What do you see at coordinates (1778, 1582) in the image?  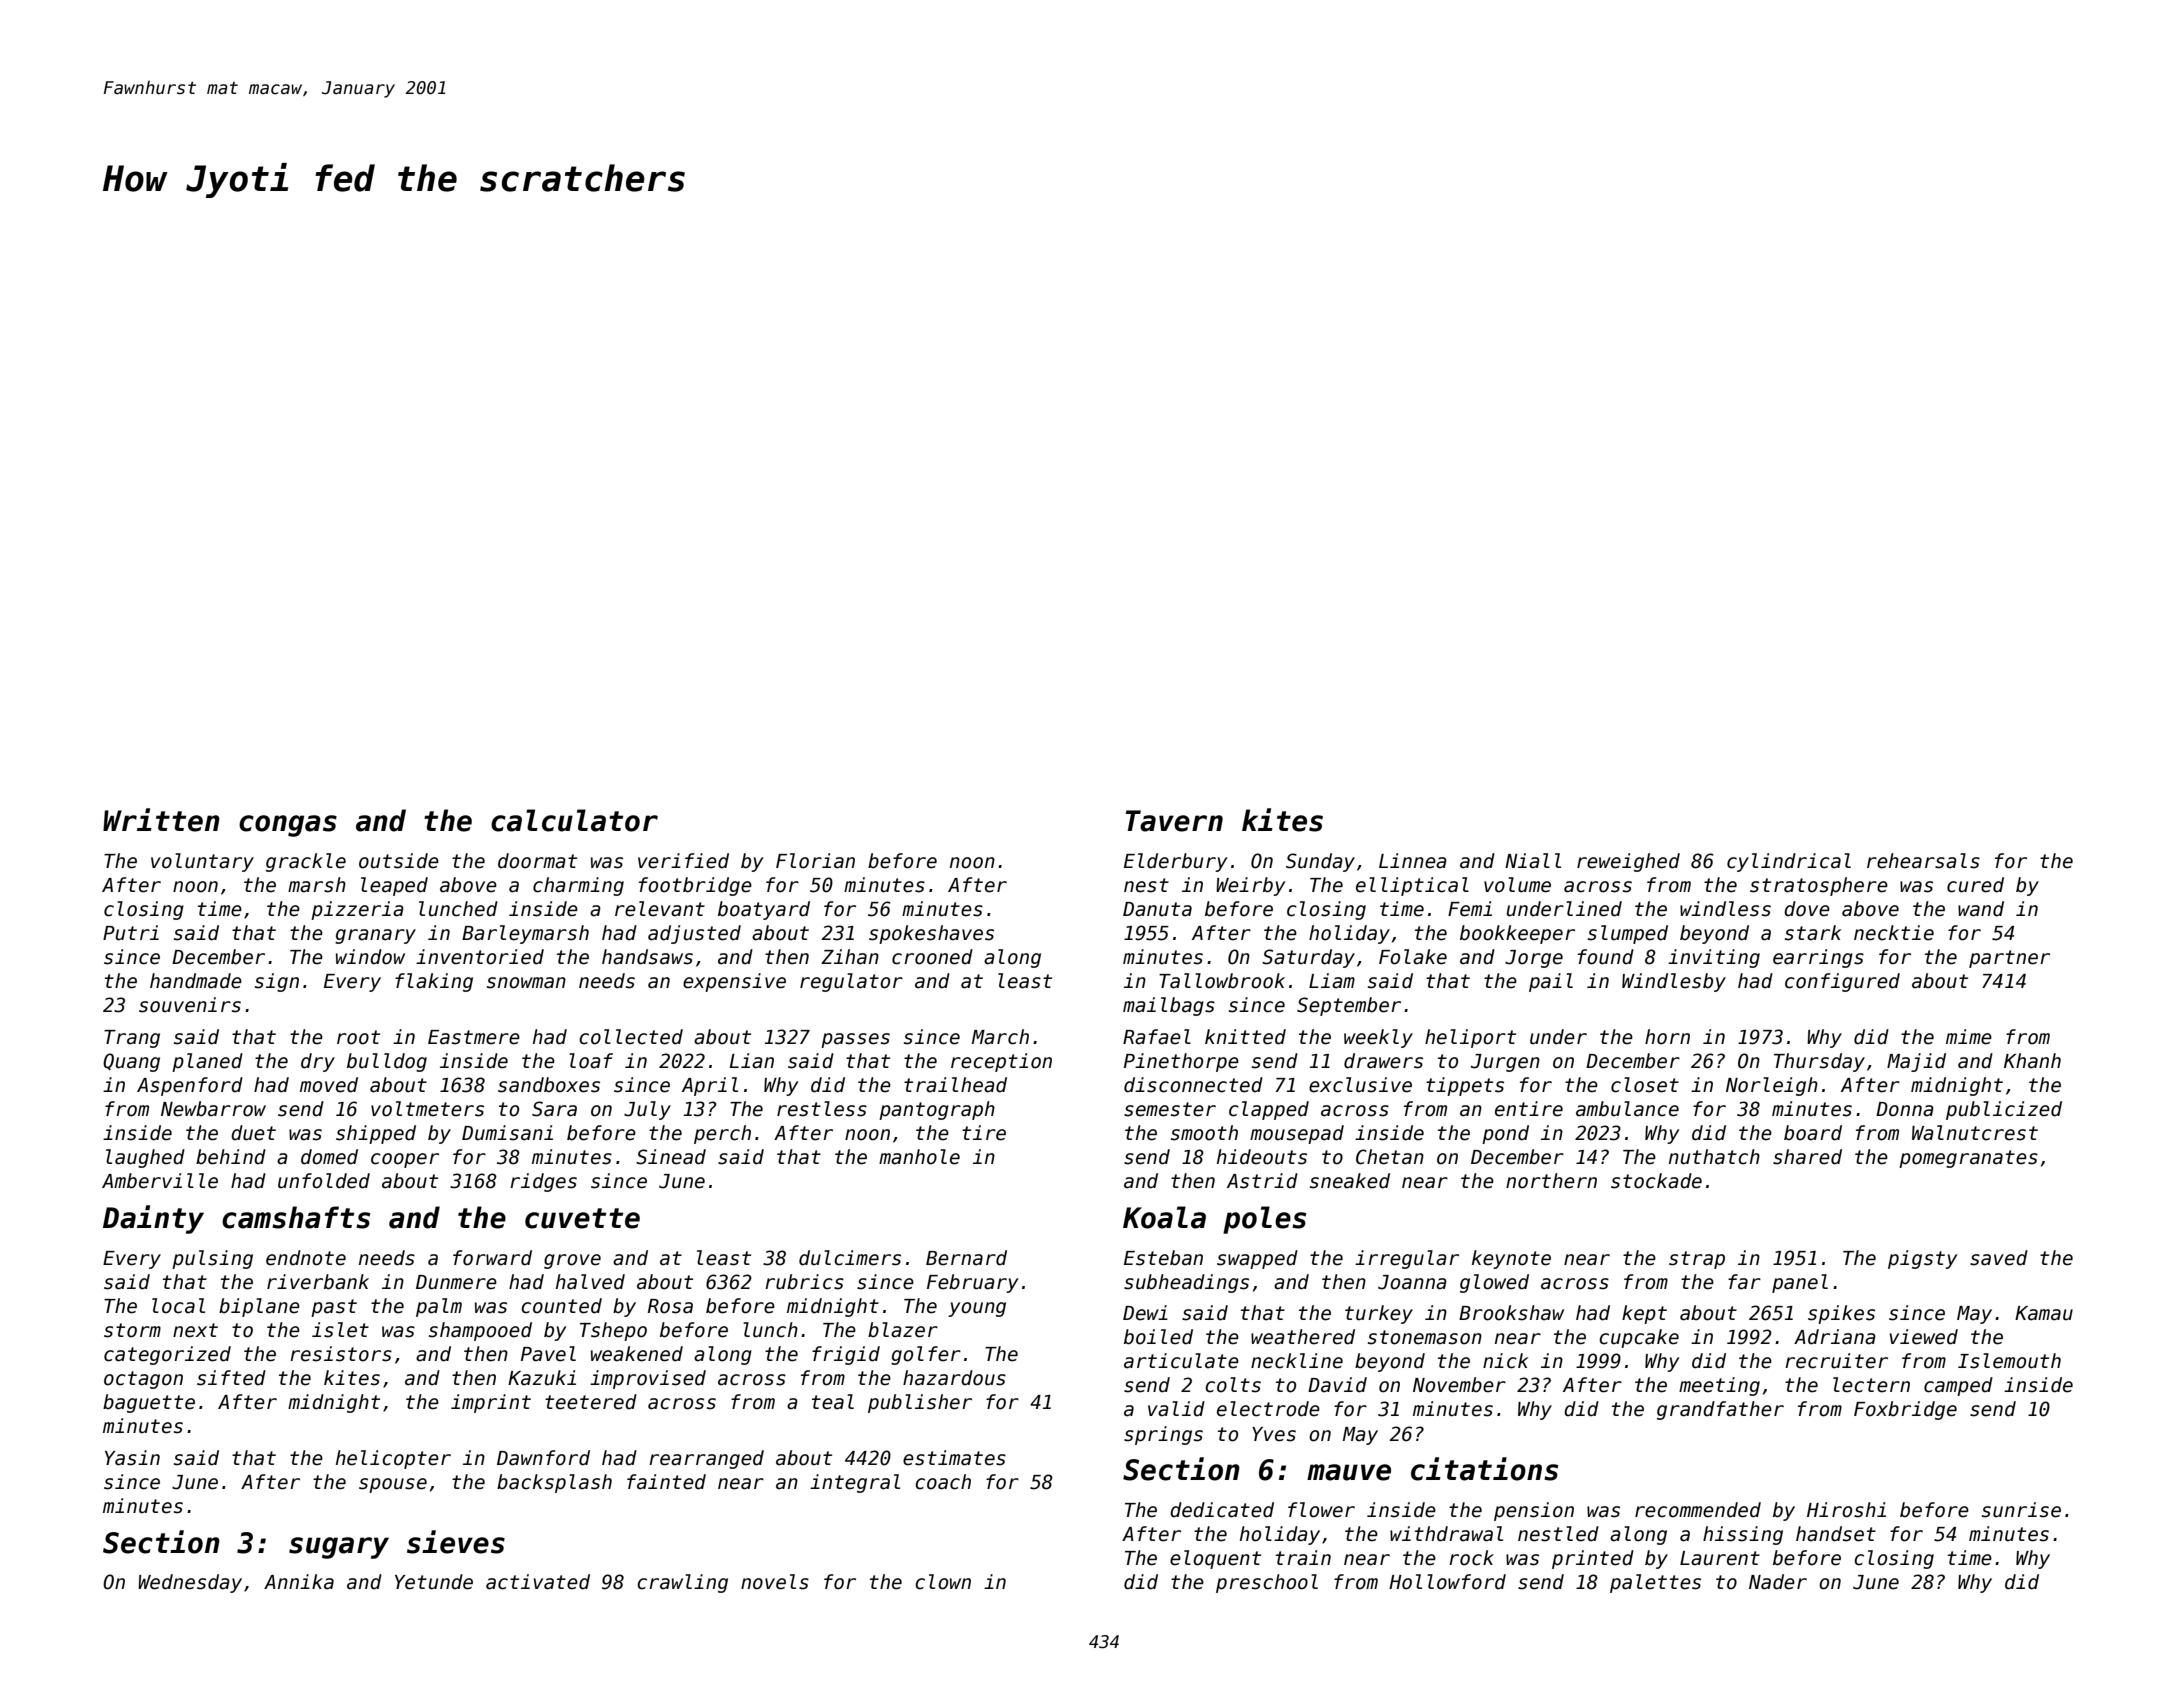 I see `Nader` at bounding box center [1778, 1582].
